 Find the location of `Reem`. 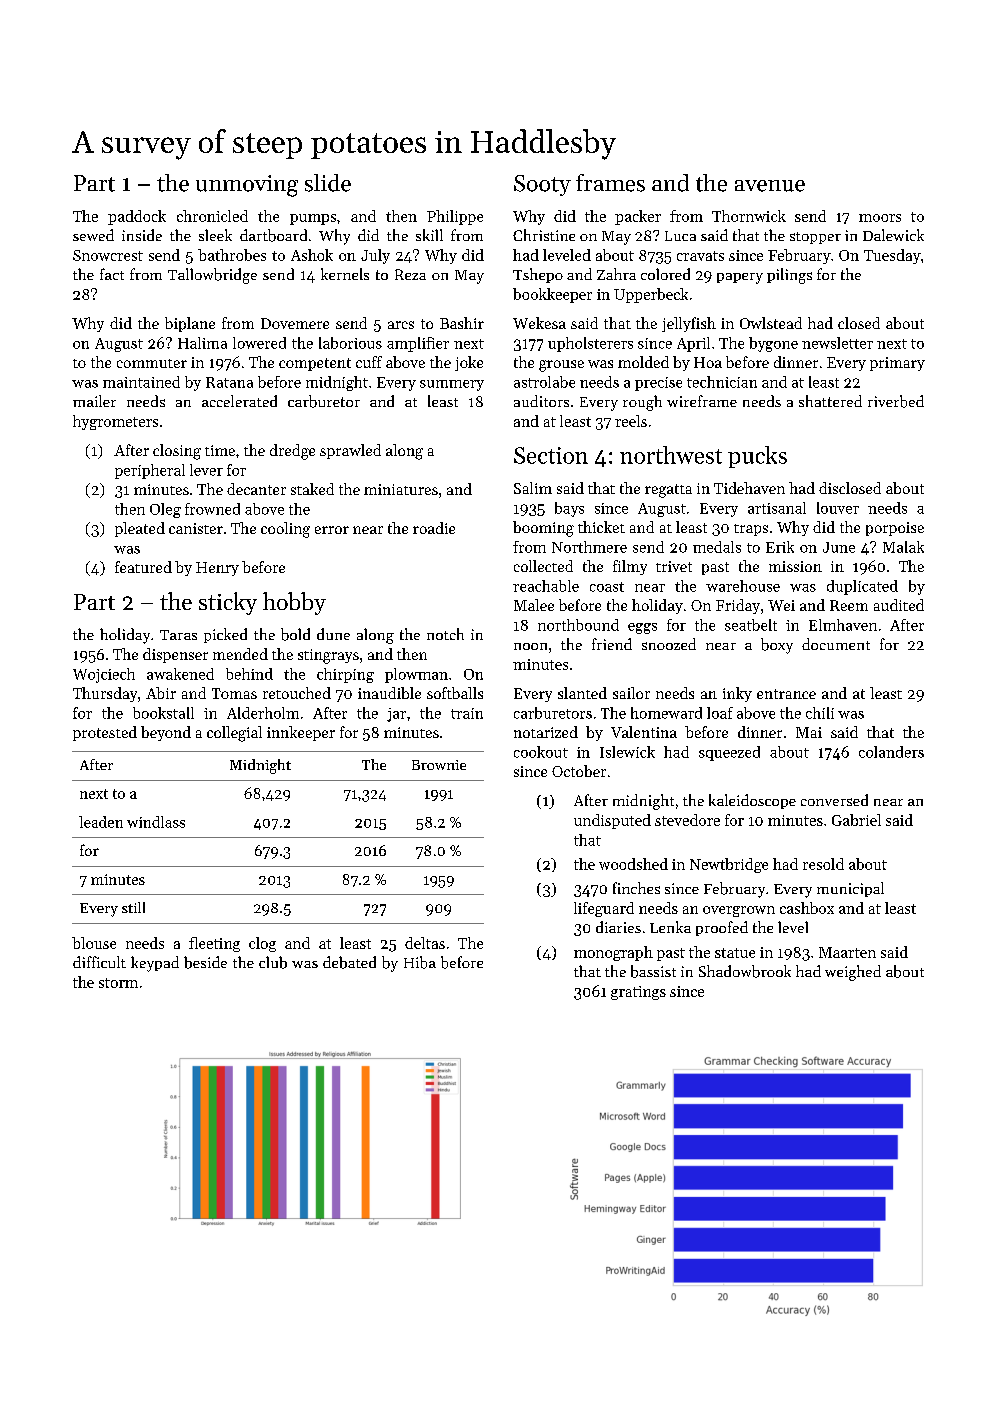

Reem is located at coordinates (849, 605).
